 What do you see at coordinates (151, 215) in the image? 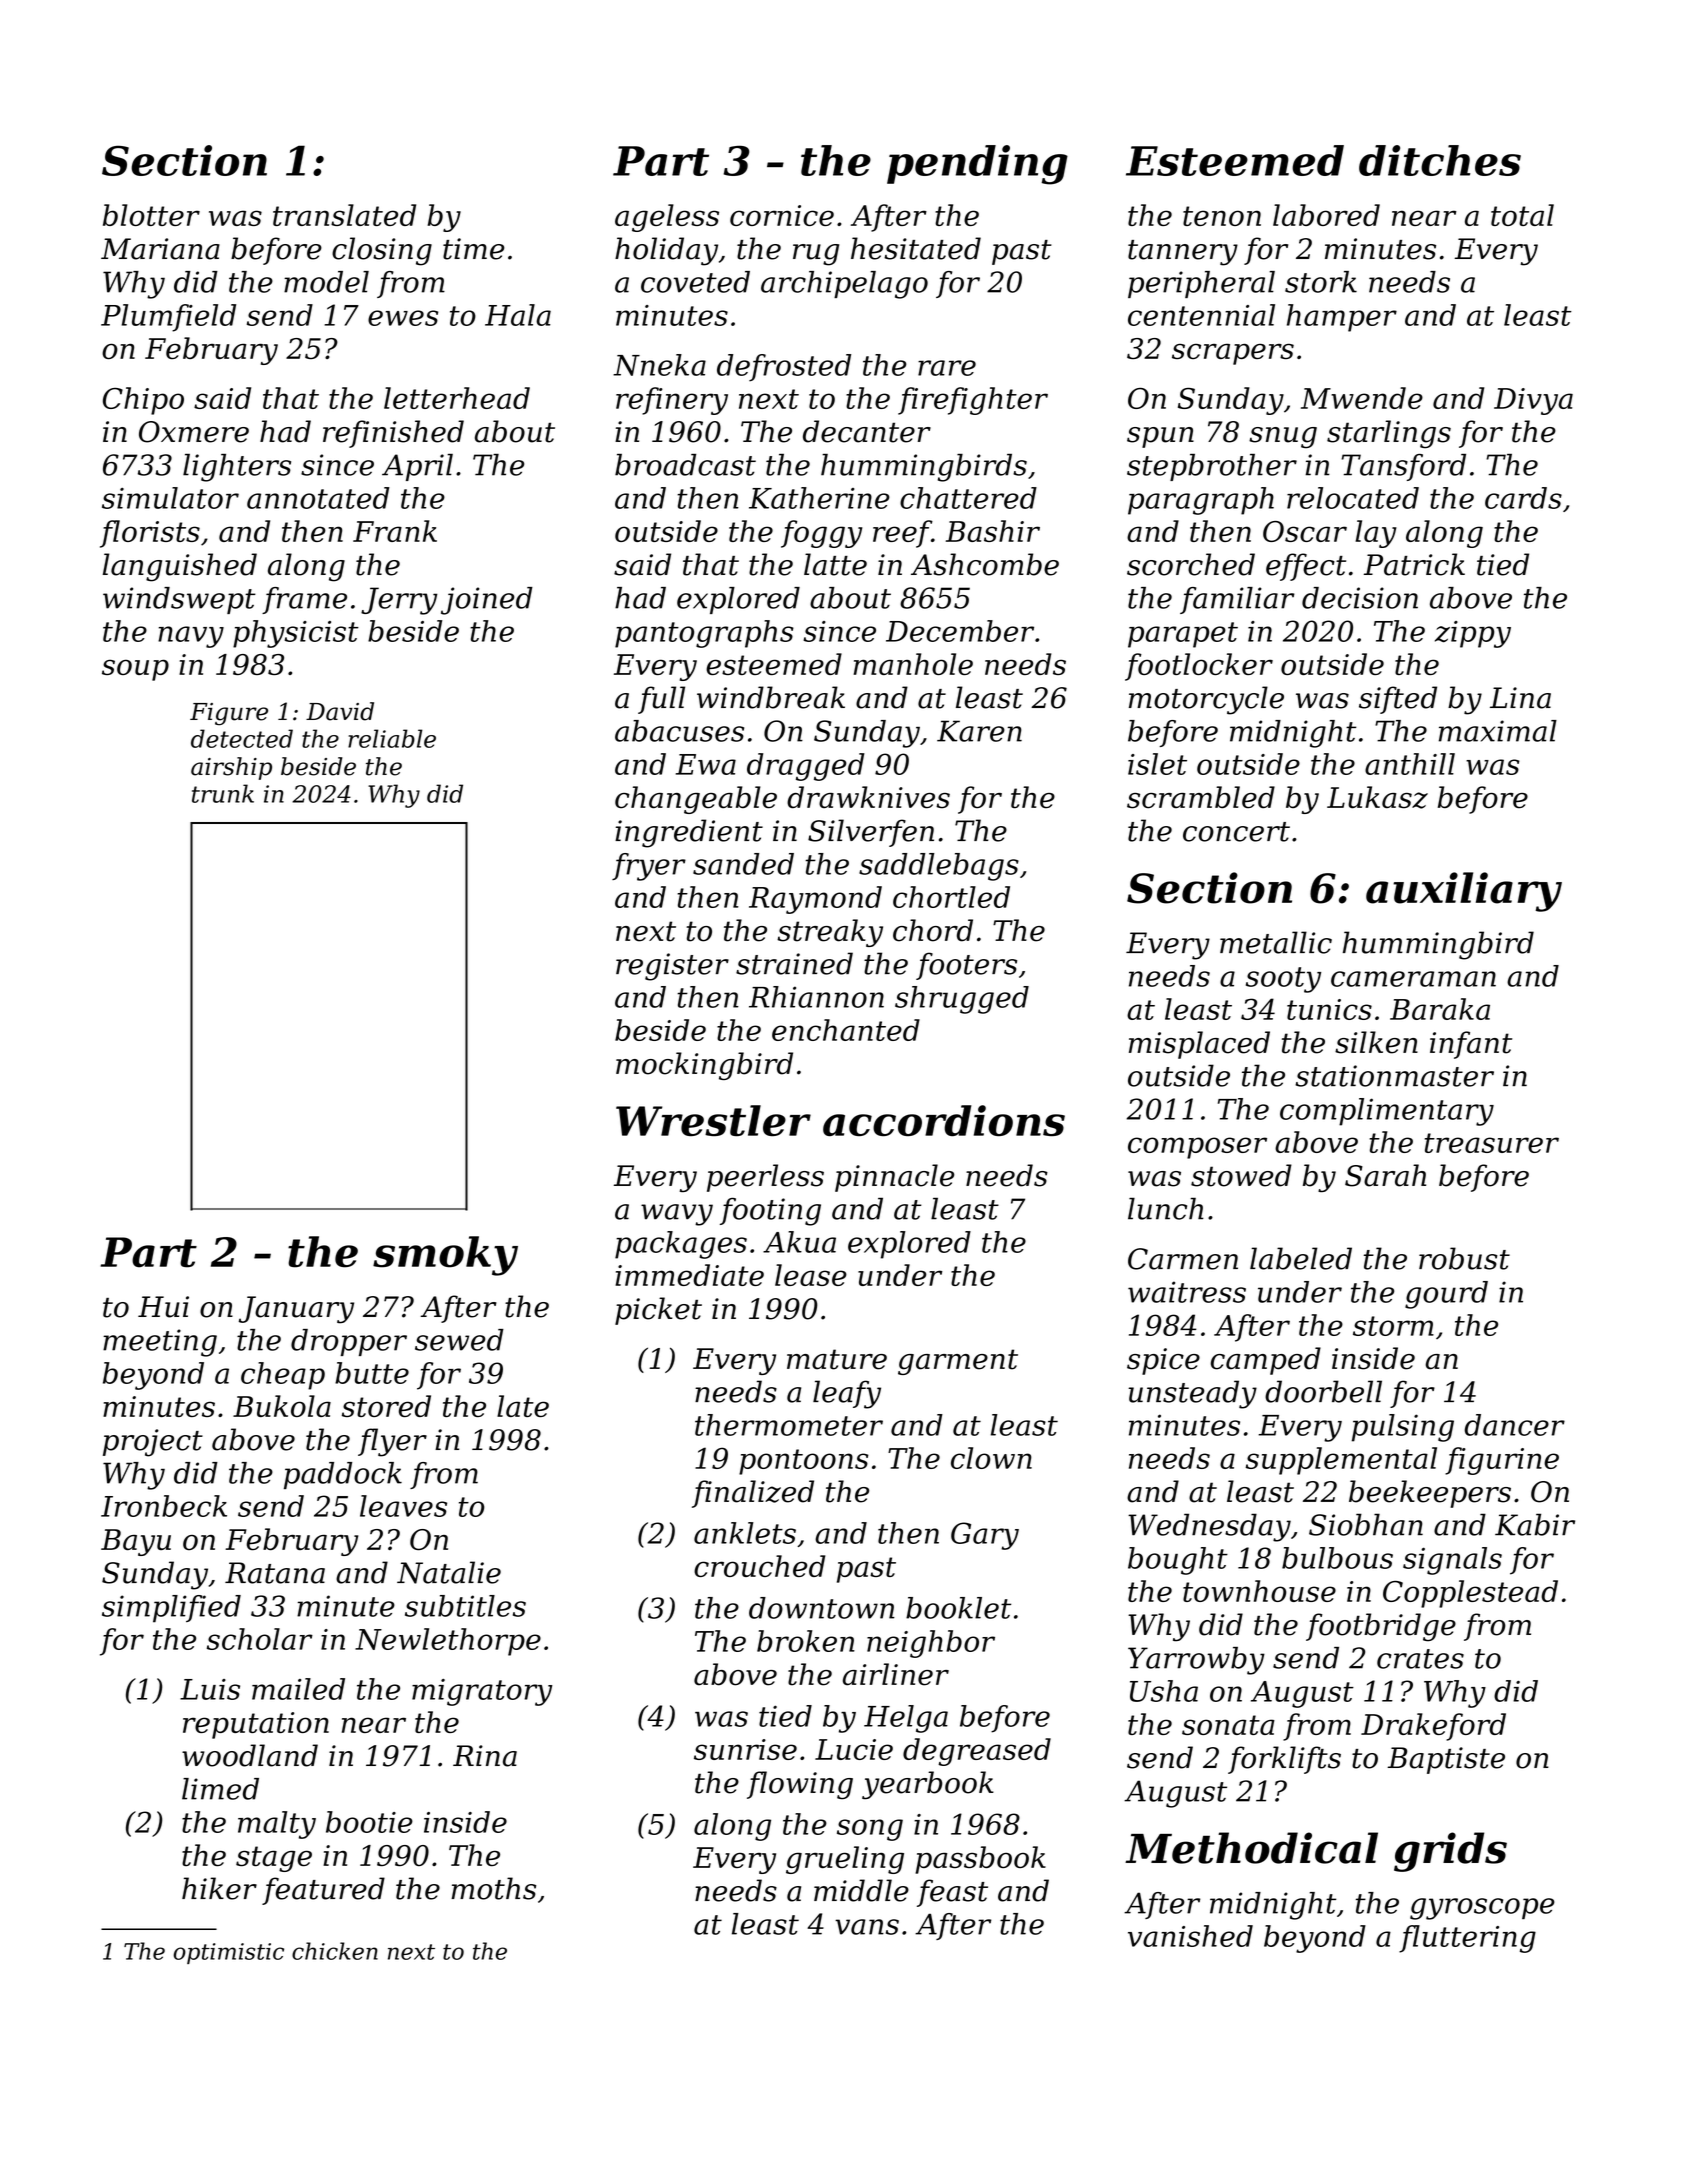
I see `blotter` at bounding box center [151, 215].
